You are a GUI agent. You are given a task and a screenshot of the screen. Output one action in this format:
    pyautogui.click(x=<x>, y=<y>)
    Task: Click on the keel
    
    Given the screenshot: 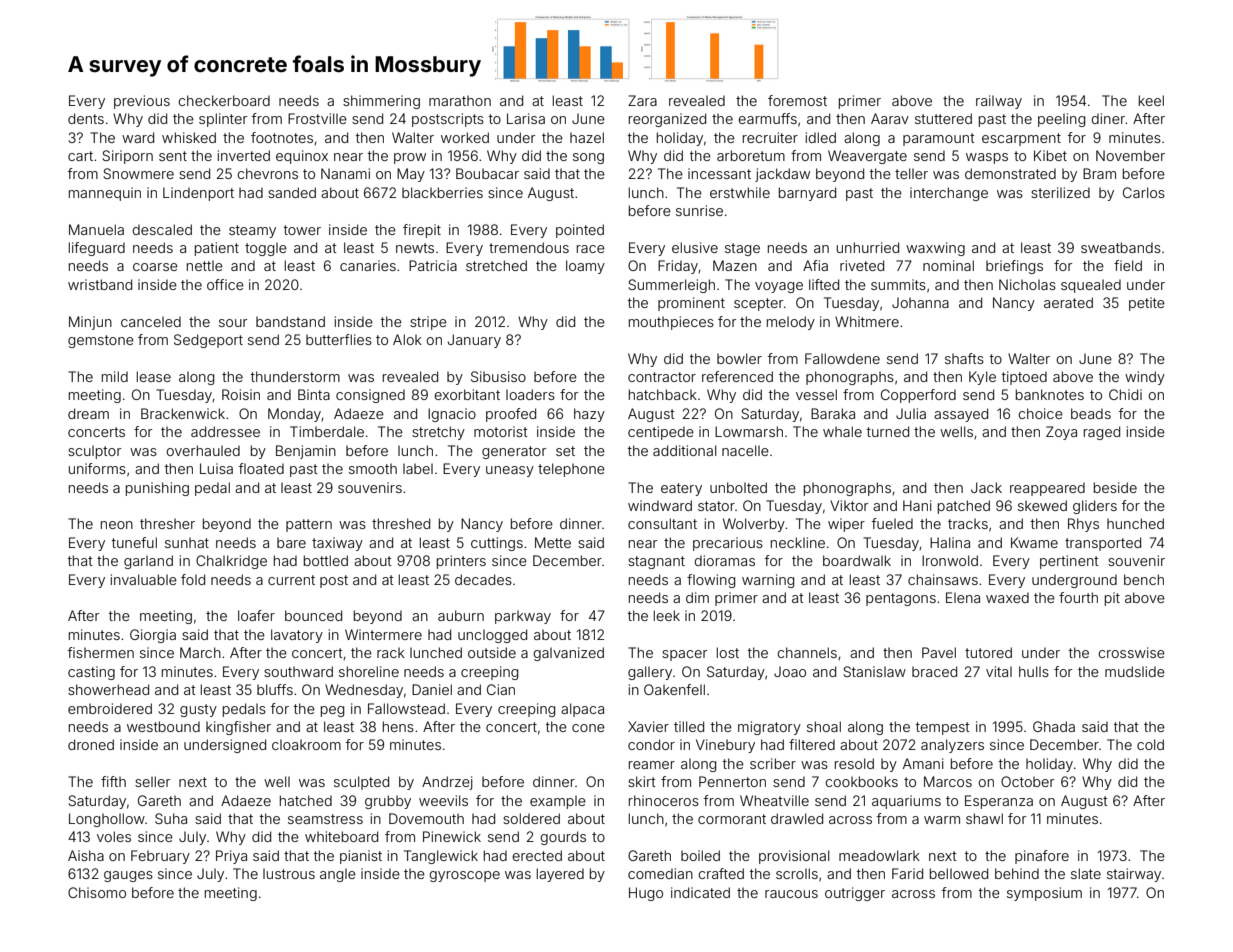 What is the action you would take?
    pyautogui.click(x=1151, y=100)
